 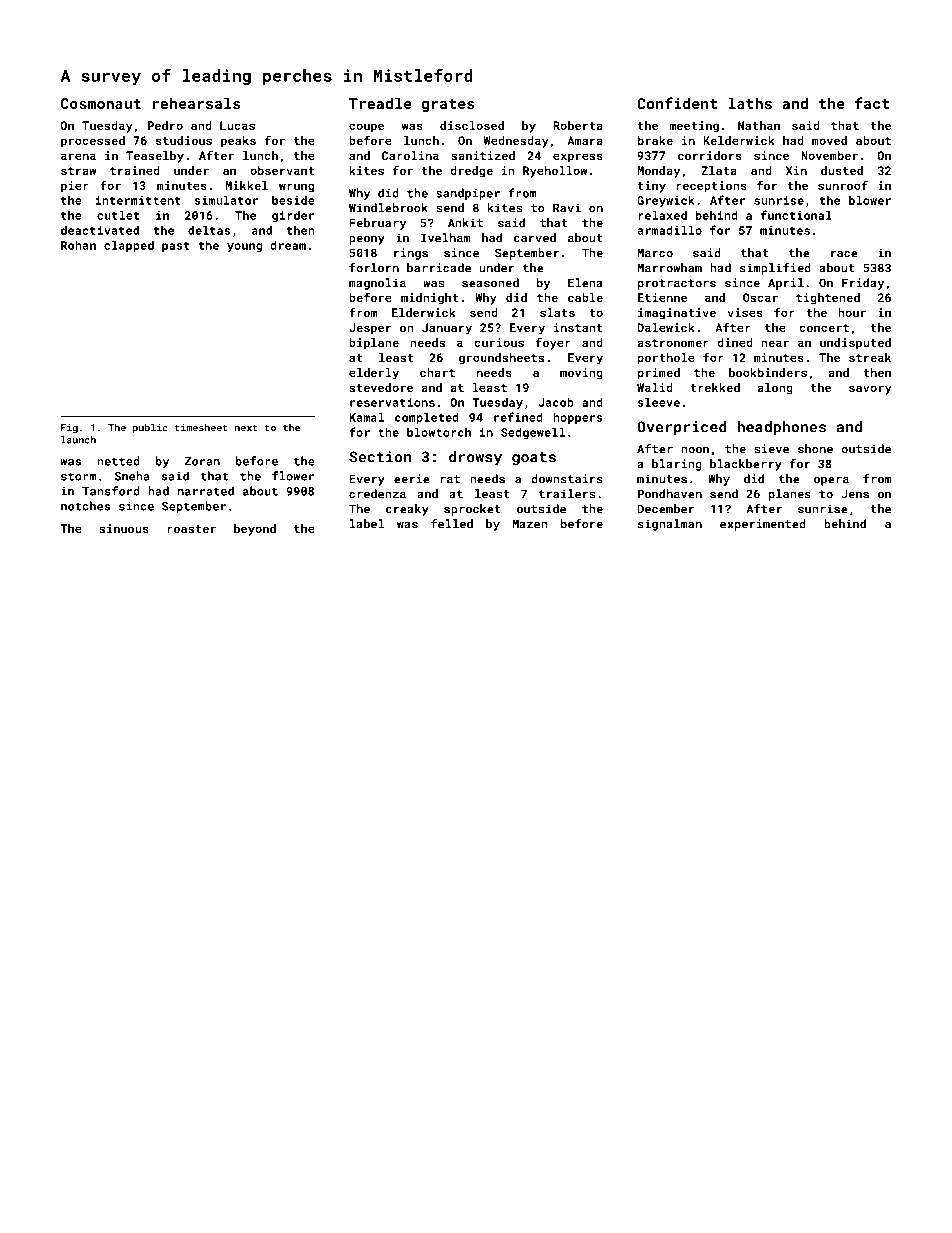 I want to click on coupe, so click(x=366, y=128).
